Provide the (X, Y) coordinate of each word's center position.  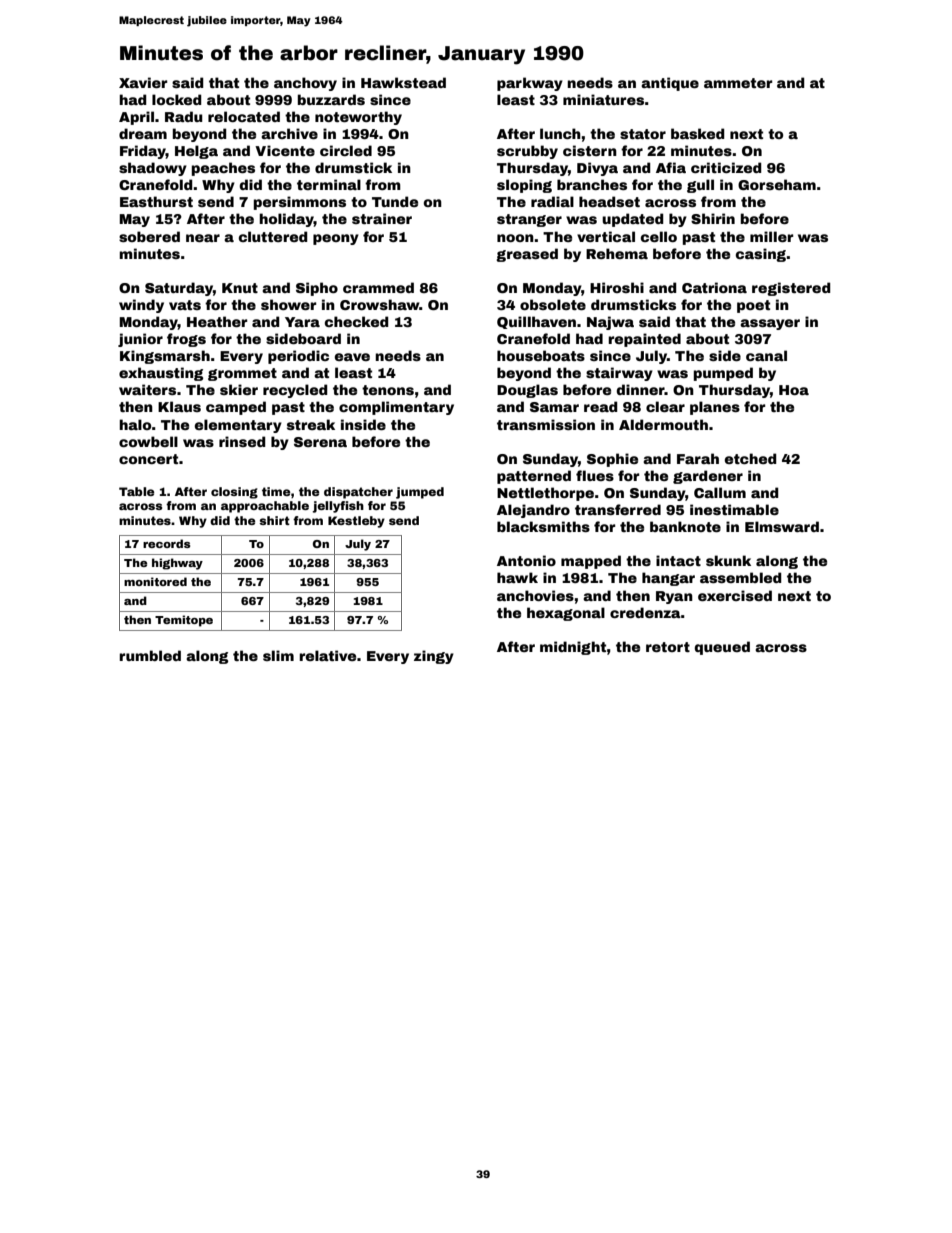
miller (772, 236)
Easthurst (156, 201)
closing (234, 493)
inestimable (734, 509)
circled (346, 150)
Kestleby (356, 522)
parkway (530, 84)
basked (698, 133)
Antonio (526, 560)
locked (177, 99)
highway (177, 564)
